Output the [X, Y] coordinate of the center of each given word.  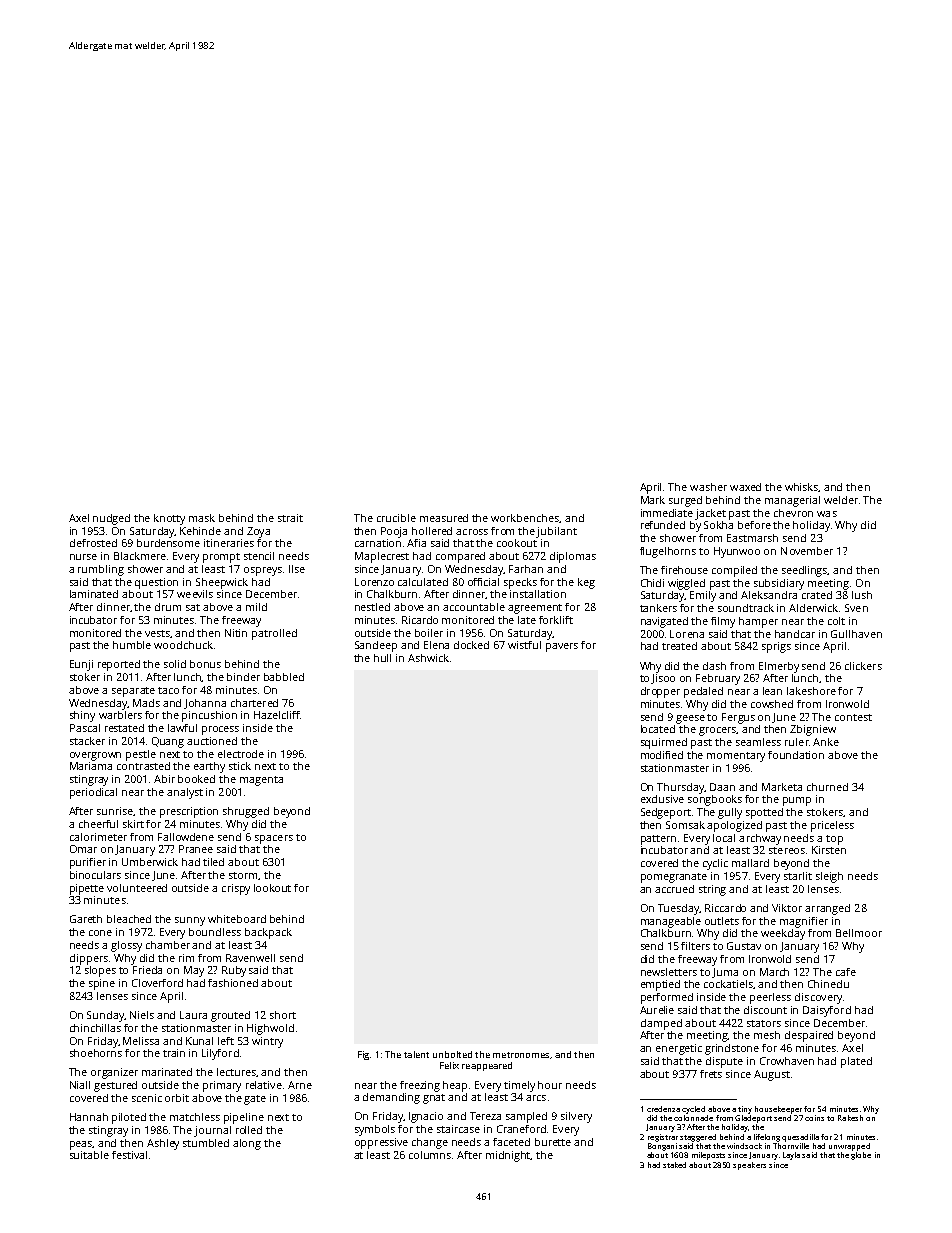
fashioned [233, 983]
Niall [80, 1085]
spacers [274, 839]
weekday [783, 934]
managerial [792, 501]
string [712, 890]
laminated [94, 594]
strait [290, 518]
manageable [671, 922]
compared [460, 557]
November [807, 551]
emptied [660, 985]
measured [444, 518]
